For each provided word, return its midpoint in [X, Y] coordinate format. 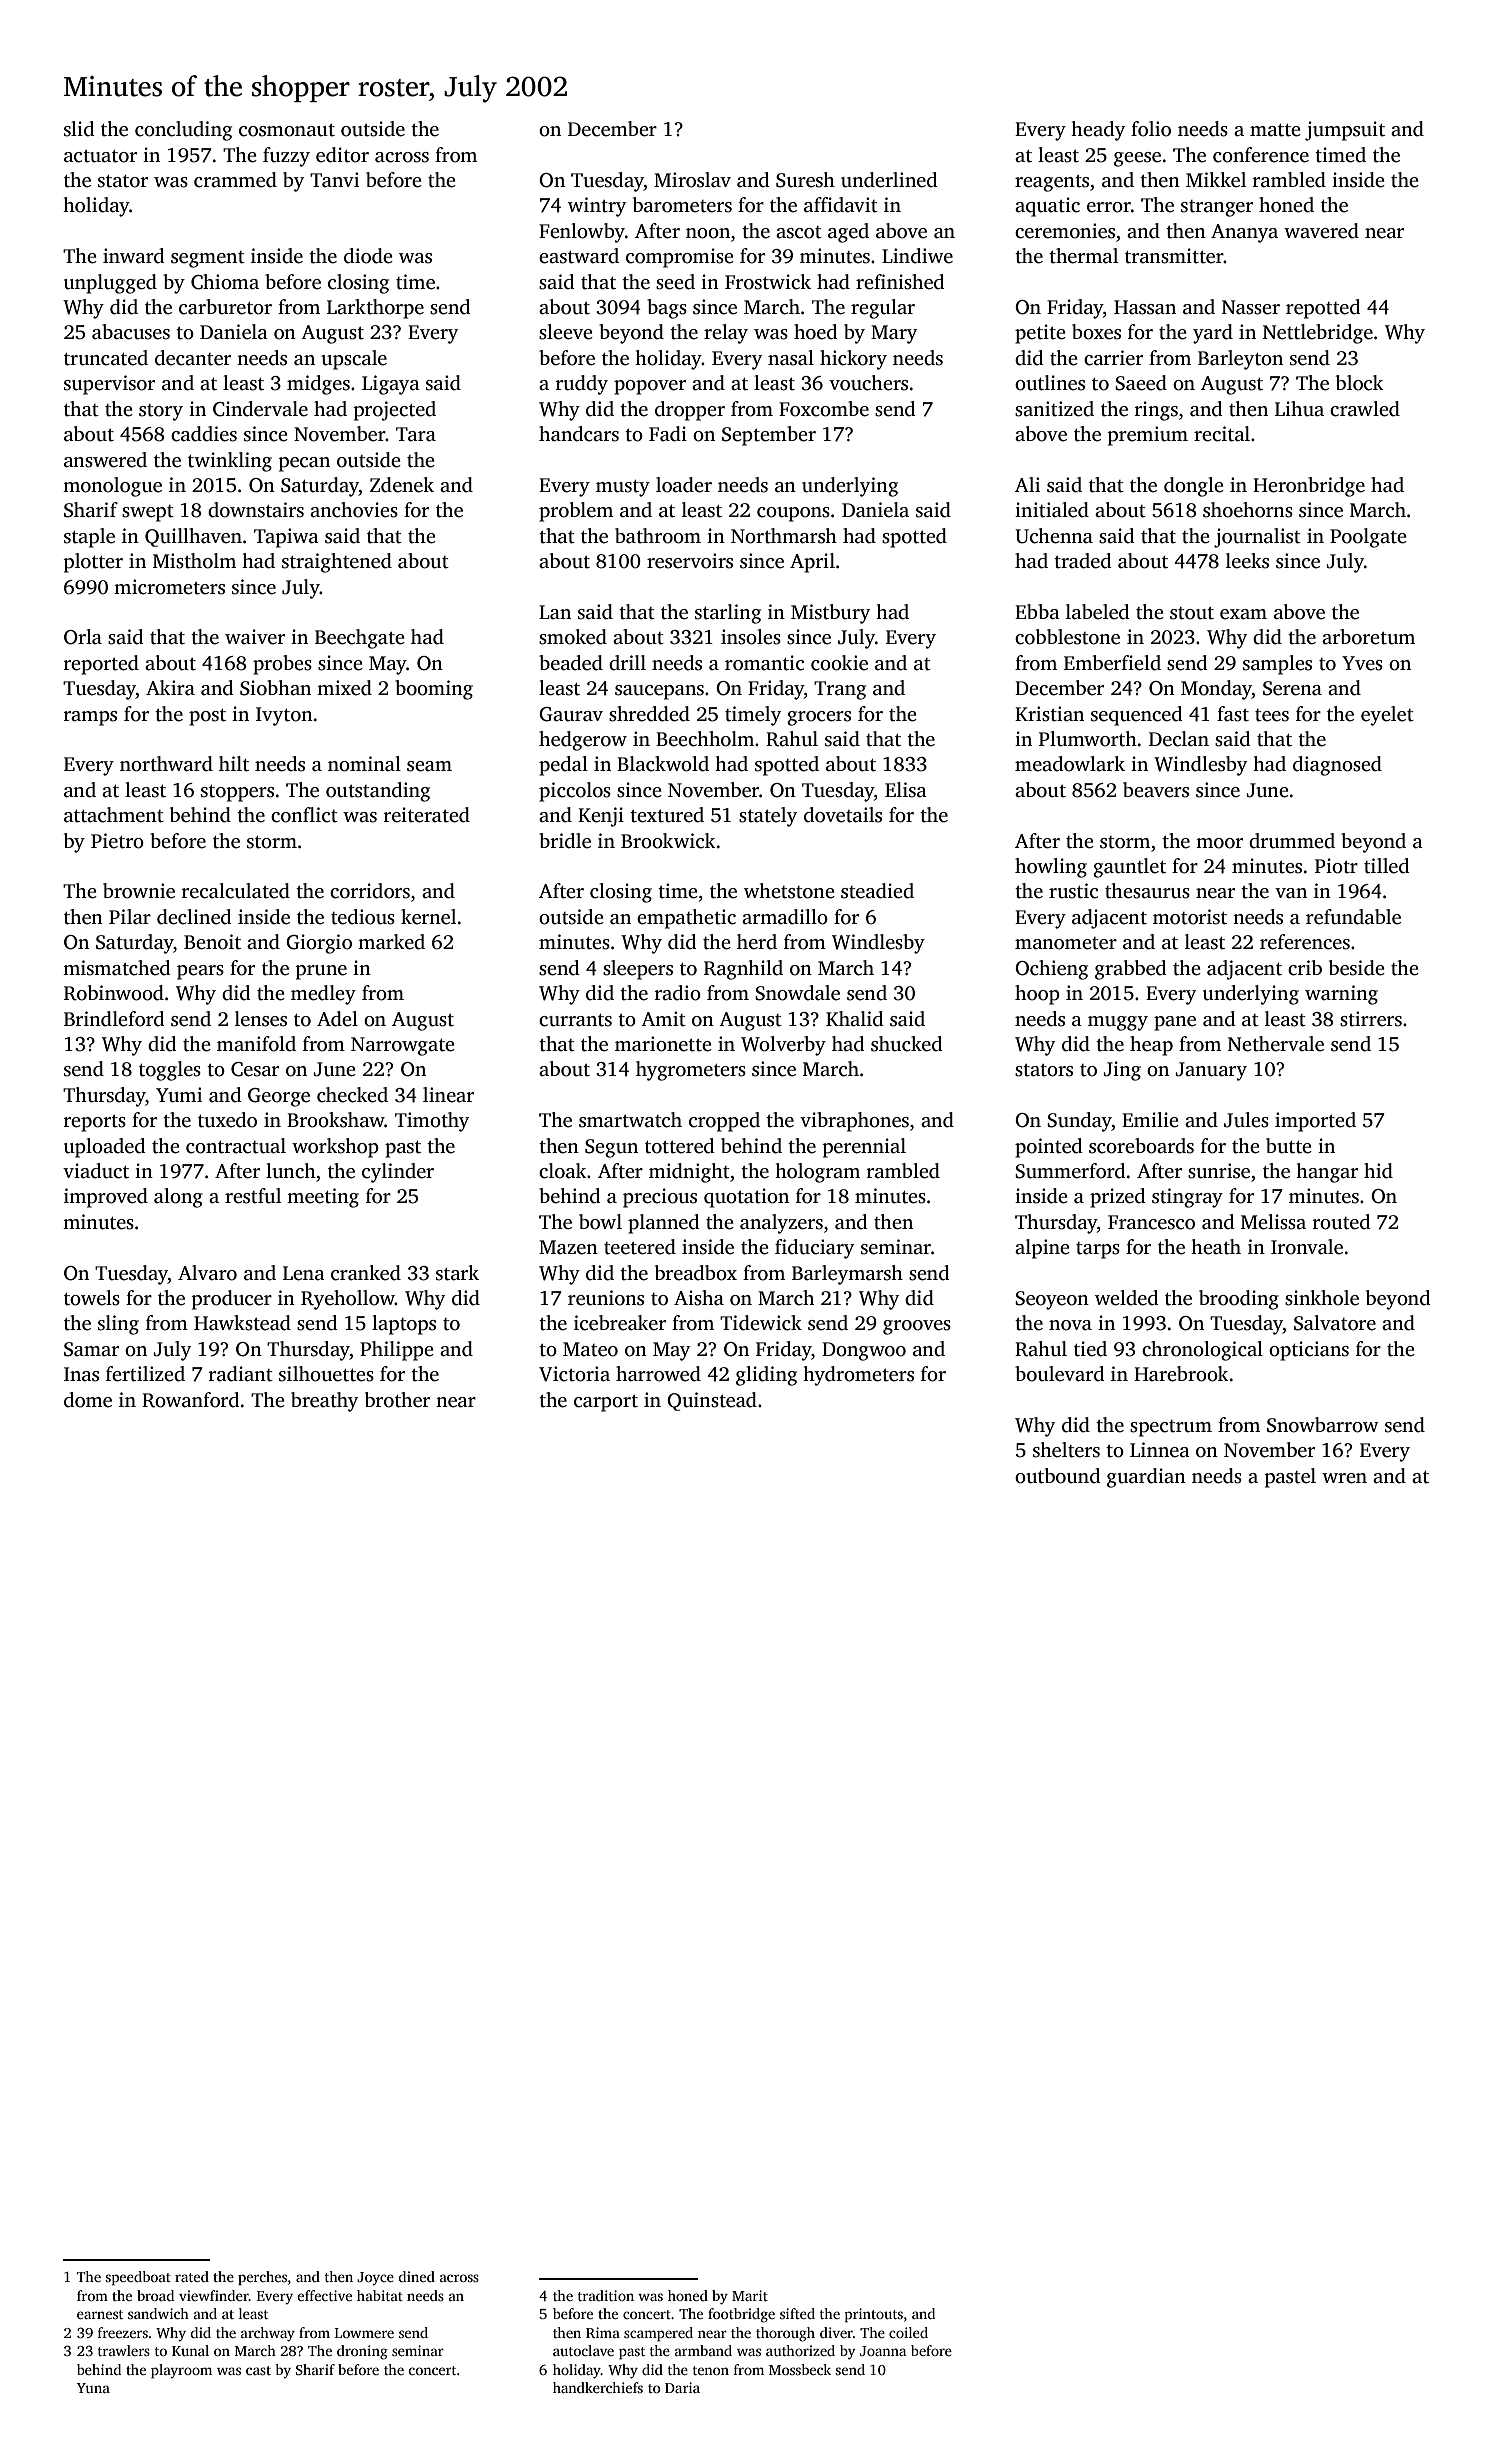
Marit [750, 2295]
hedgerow [583, 741]
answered [105, 460]
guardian [1146, 1478]
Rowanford [190, 1400]
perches [262, 2278]
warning [1341, 995]
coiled [908, 2332]
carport [606, 1403]
